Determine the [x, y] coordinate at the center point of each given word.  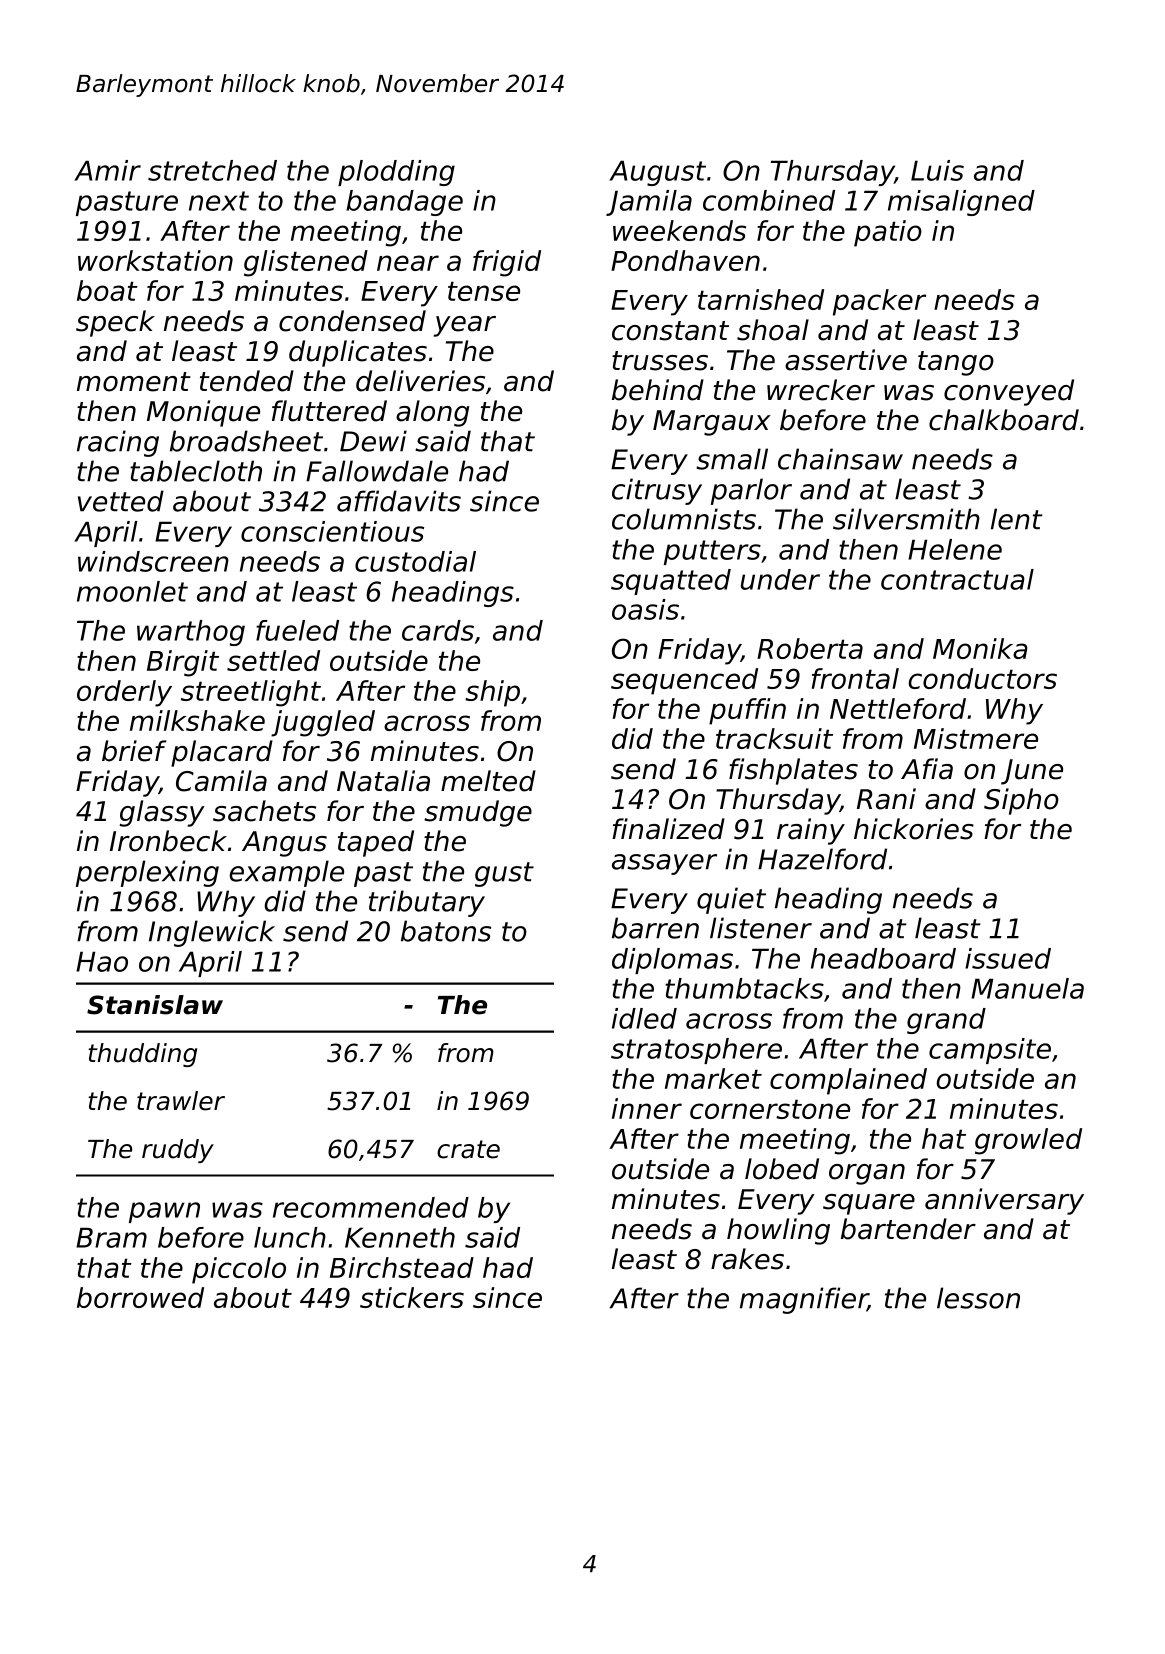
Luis [937, 170]
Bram [111, 1237]
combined [769, 200]
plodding [396, 173]
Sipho [1021, 801]
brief [134, 751]
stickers [412, 1297]
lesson [978, 1298]
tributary [427, 903]
